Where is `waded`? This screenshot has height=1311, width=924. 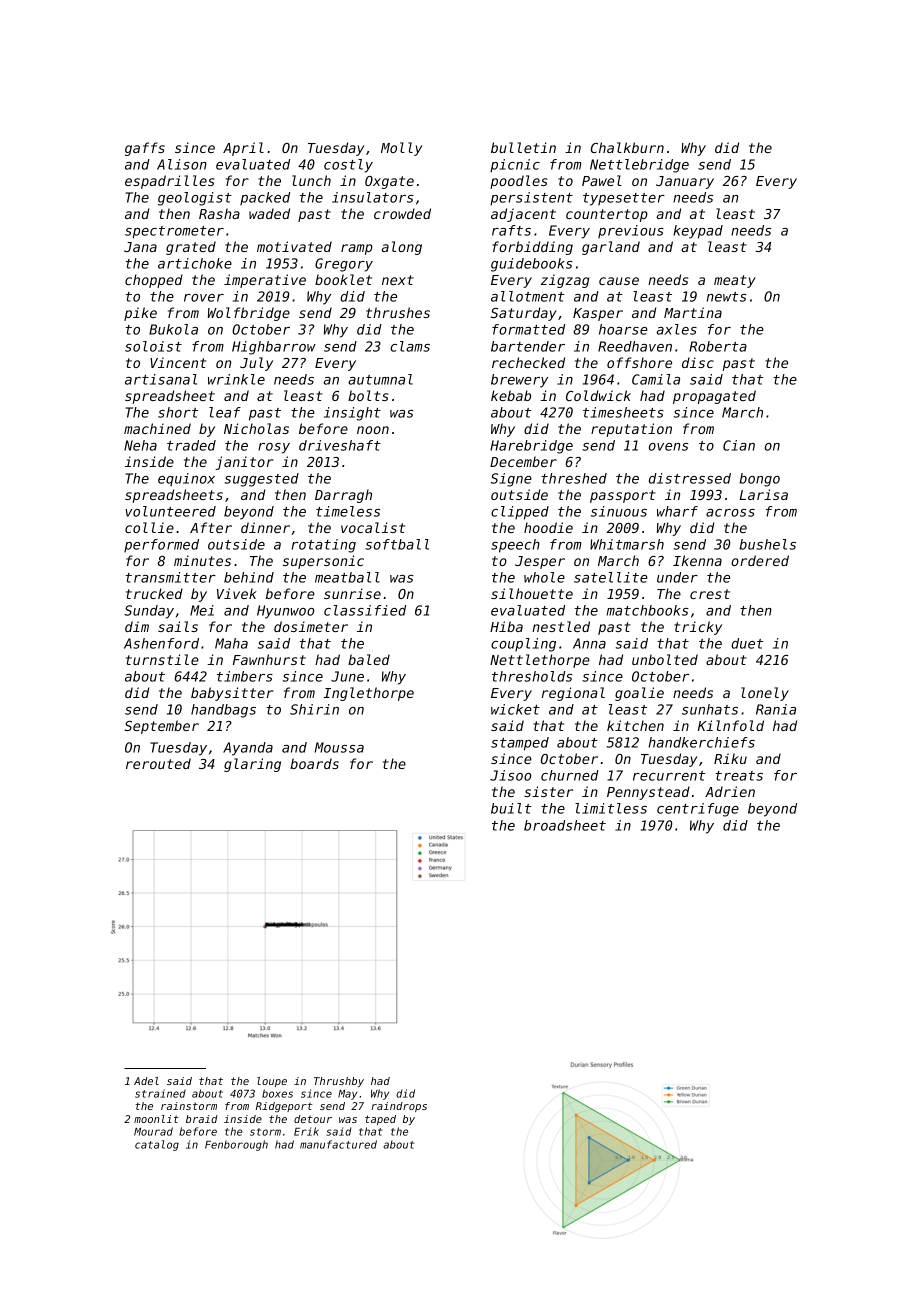 waded is located at coordinates (269, 213).
